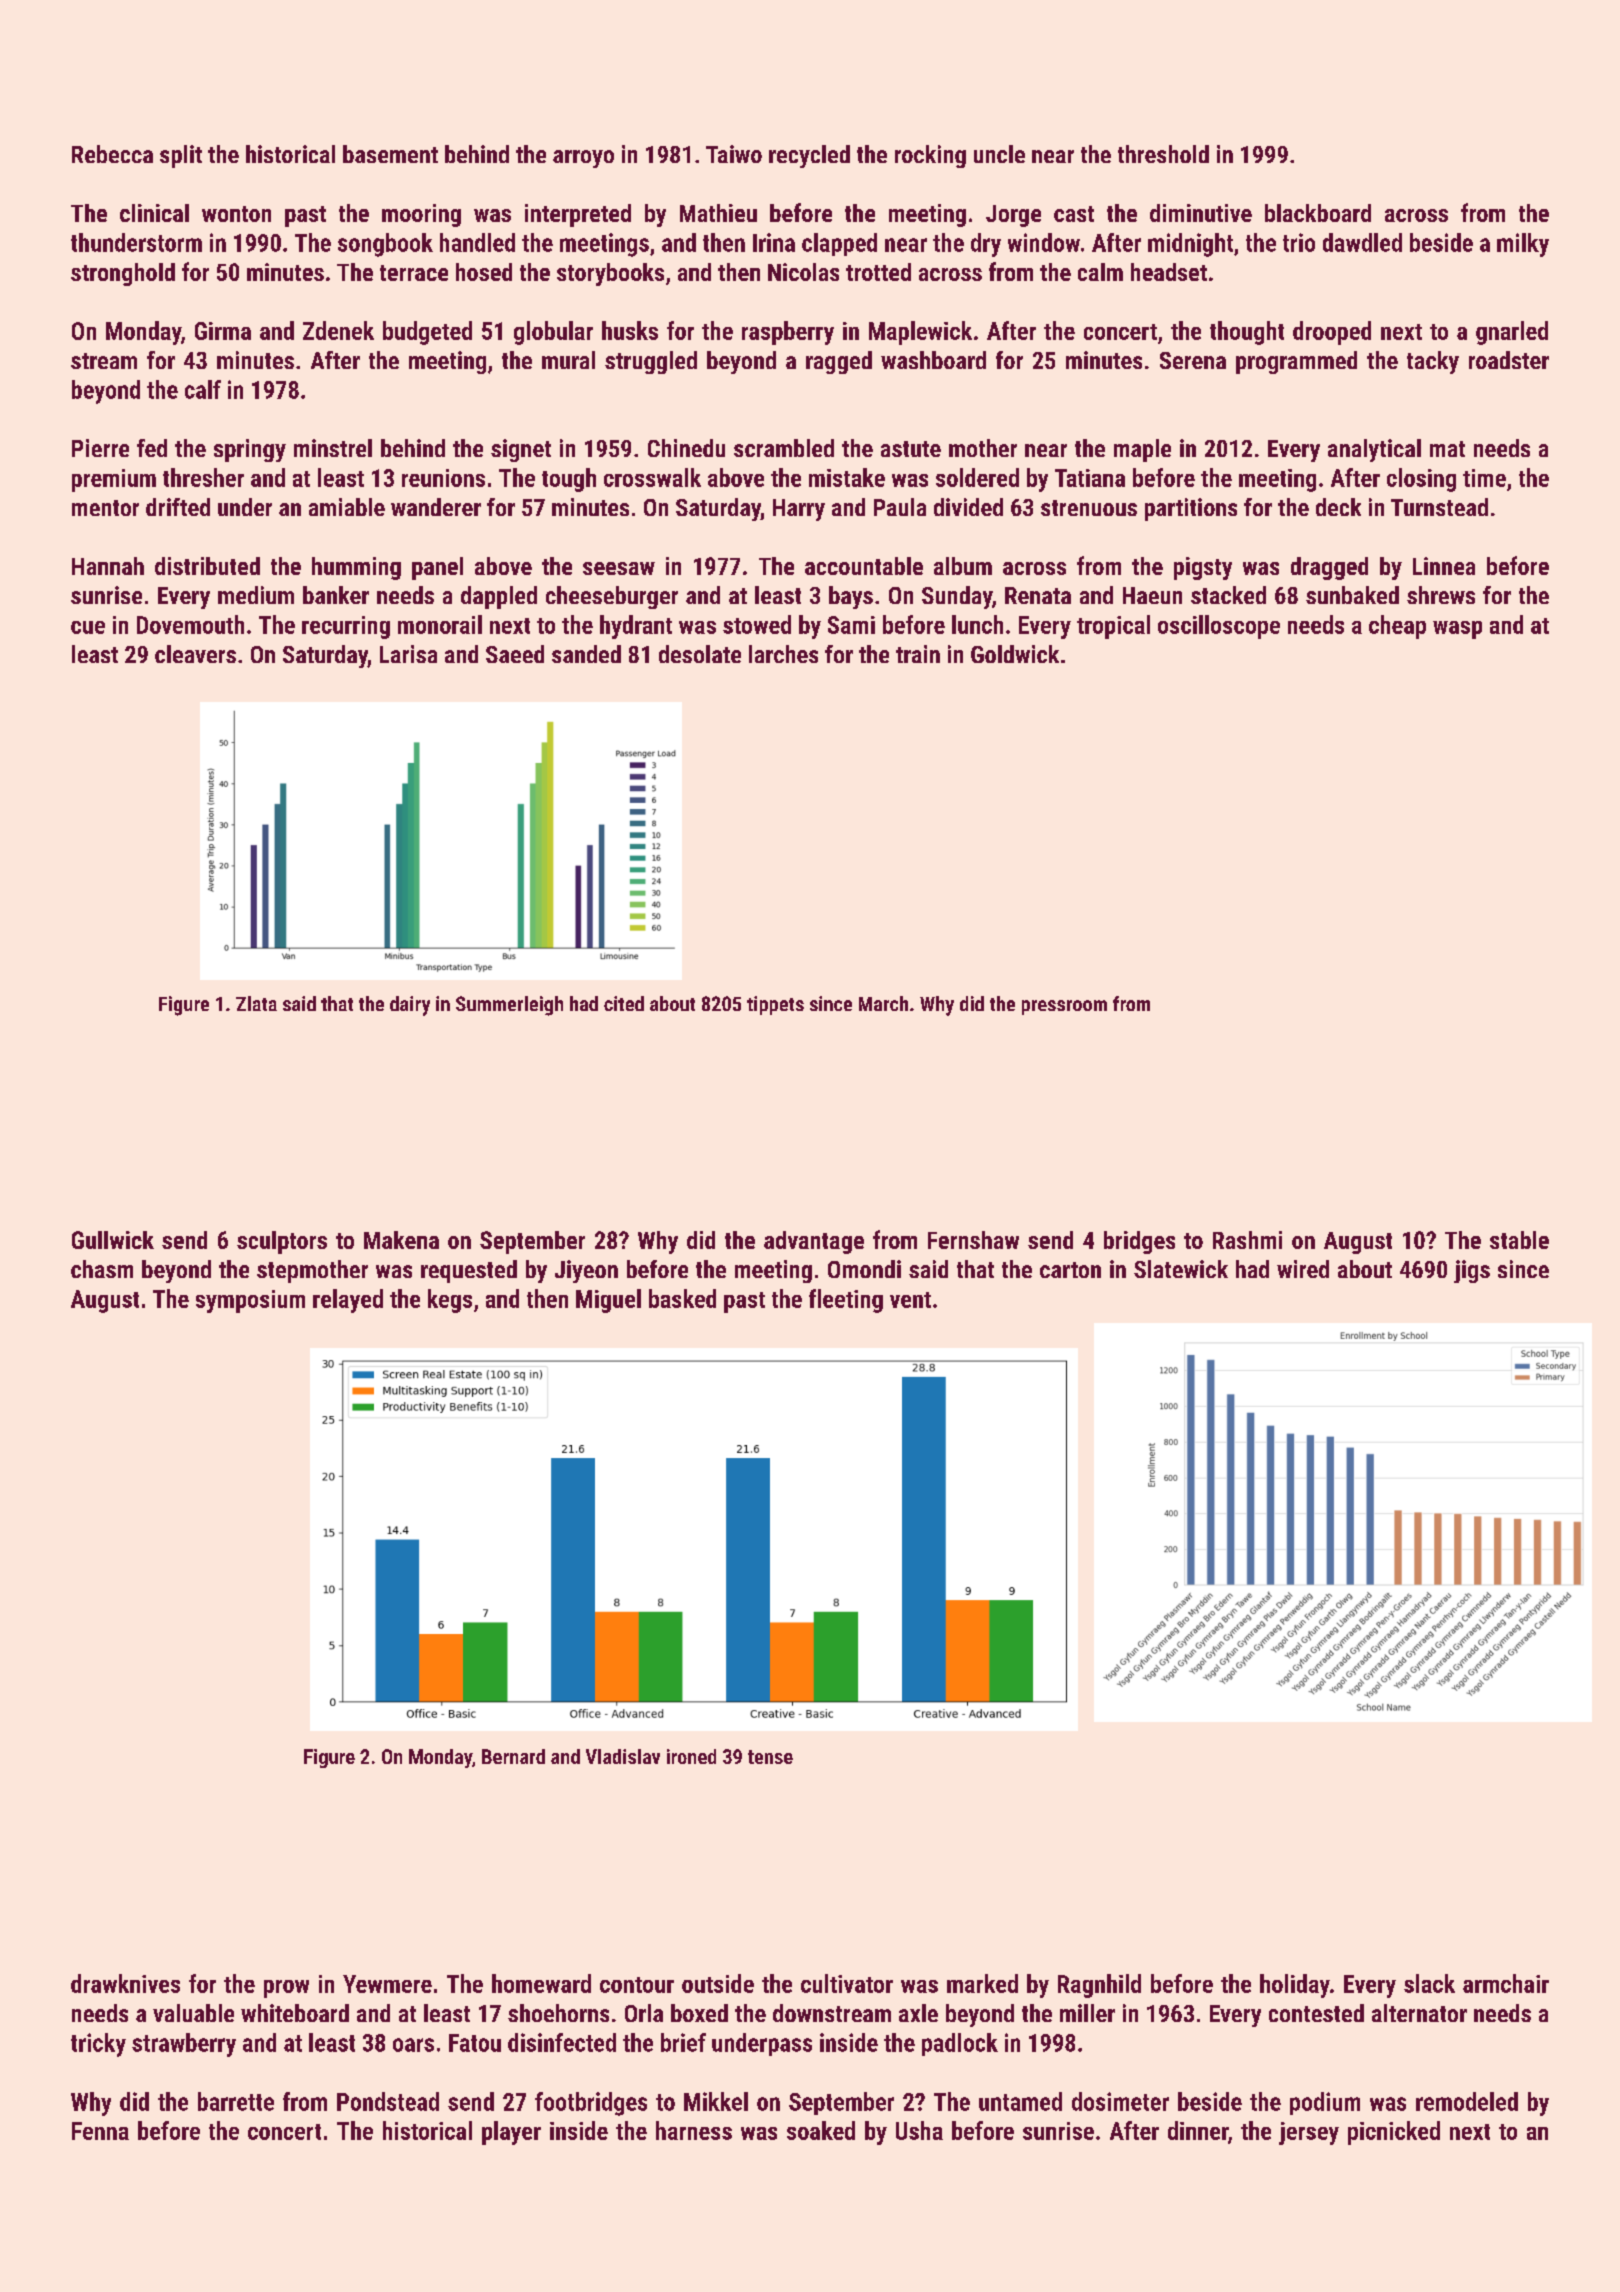  Describe the element at coordinates (1064, 1007) in the document. I see `pressroom` at that location.
